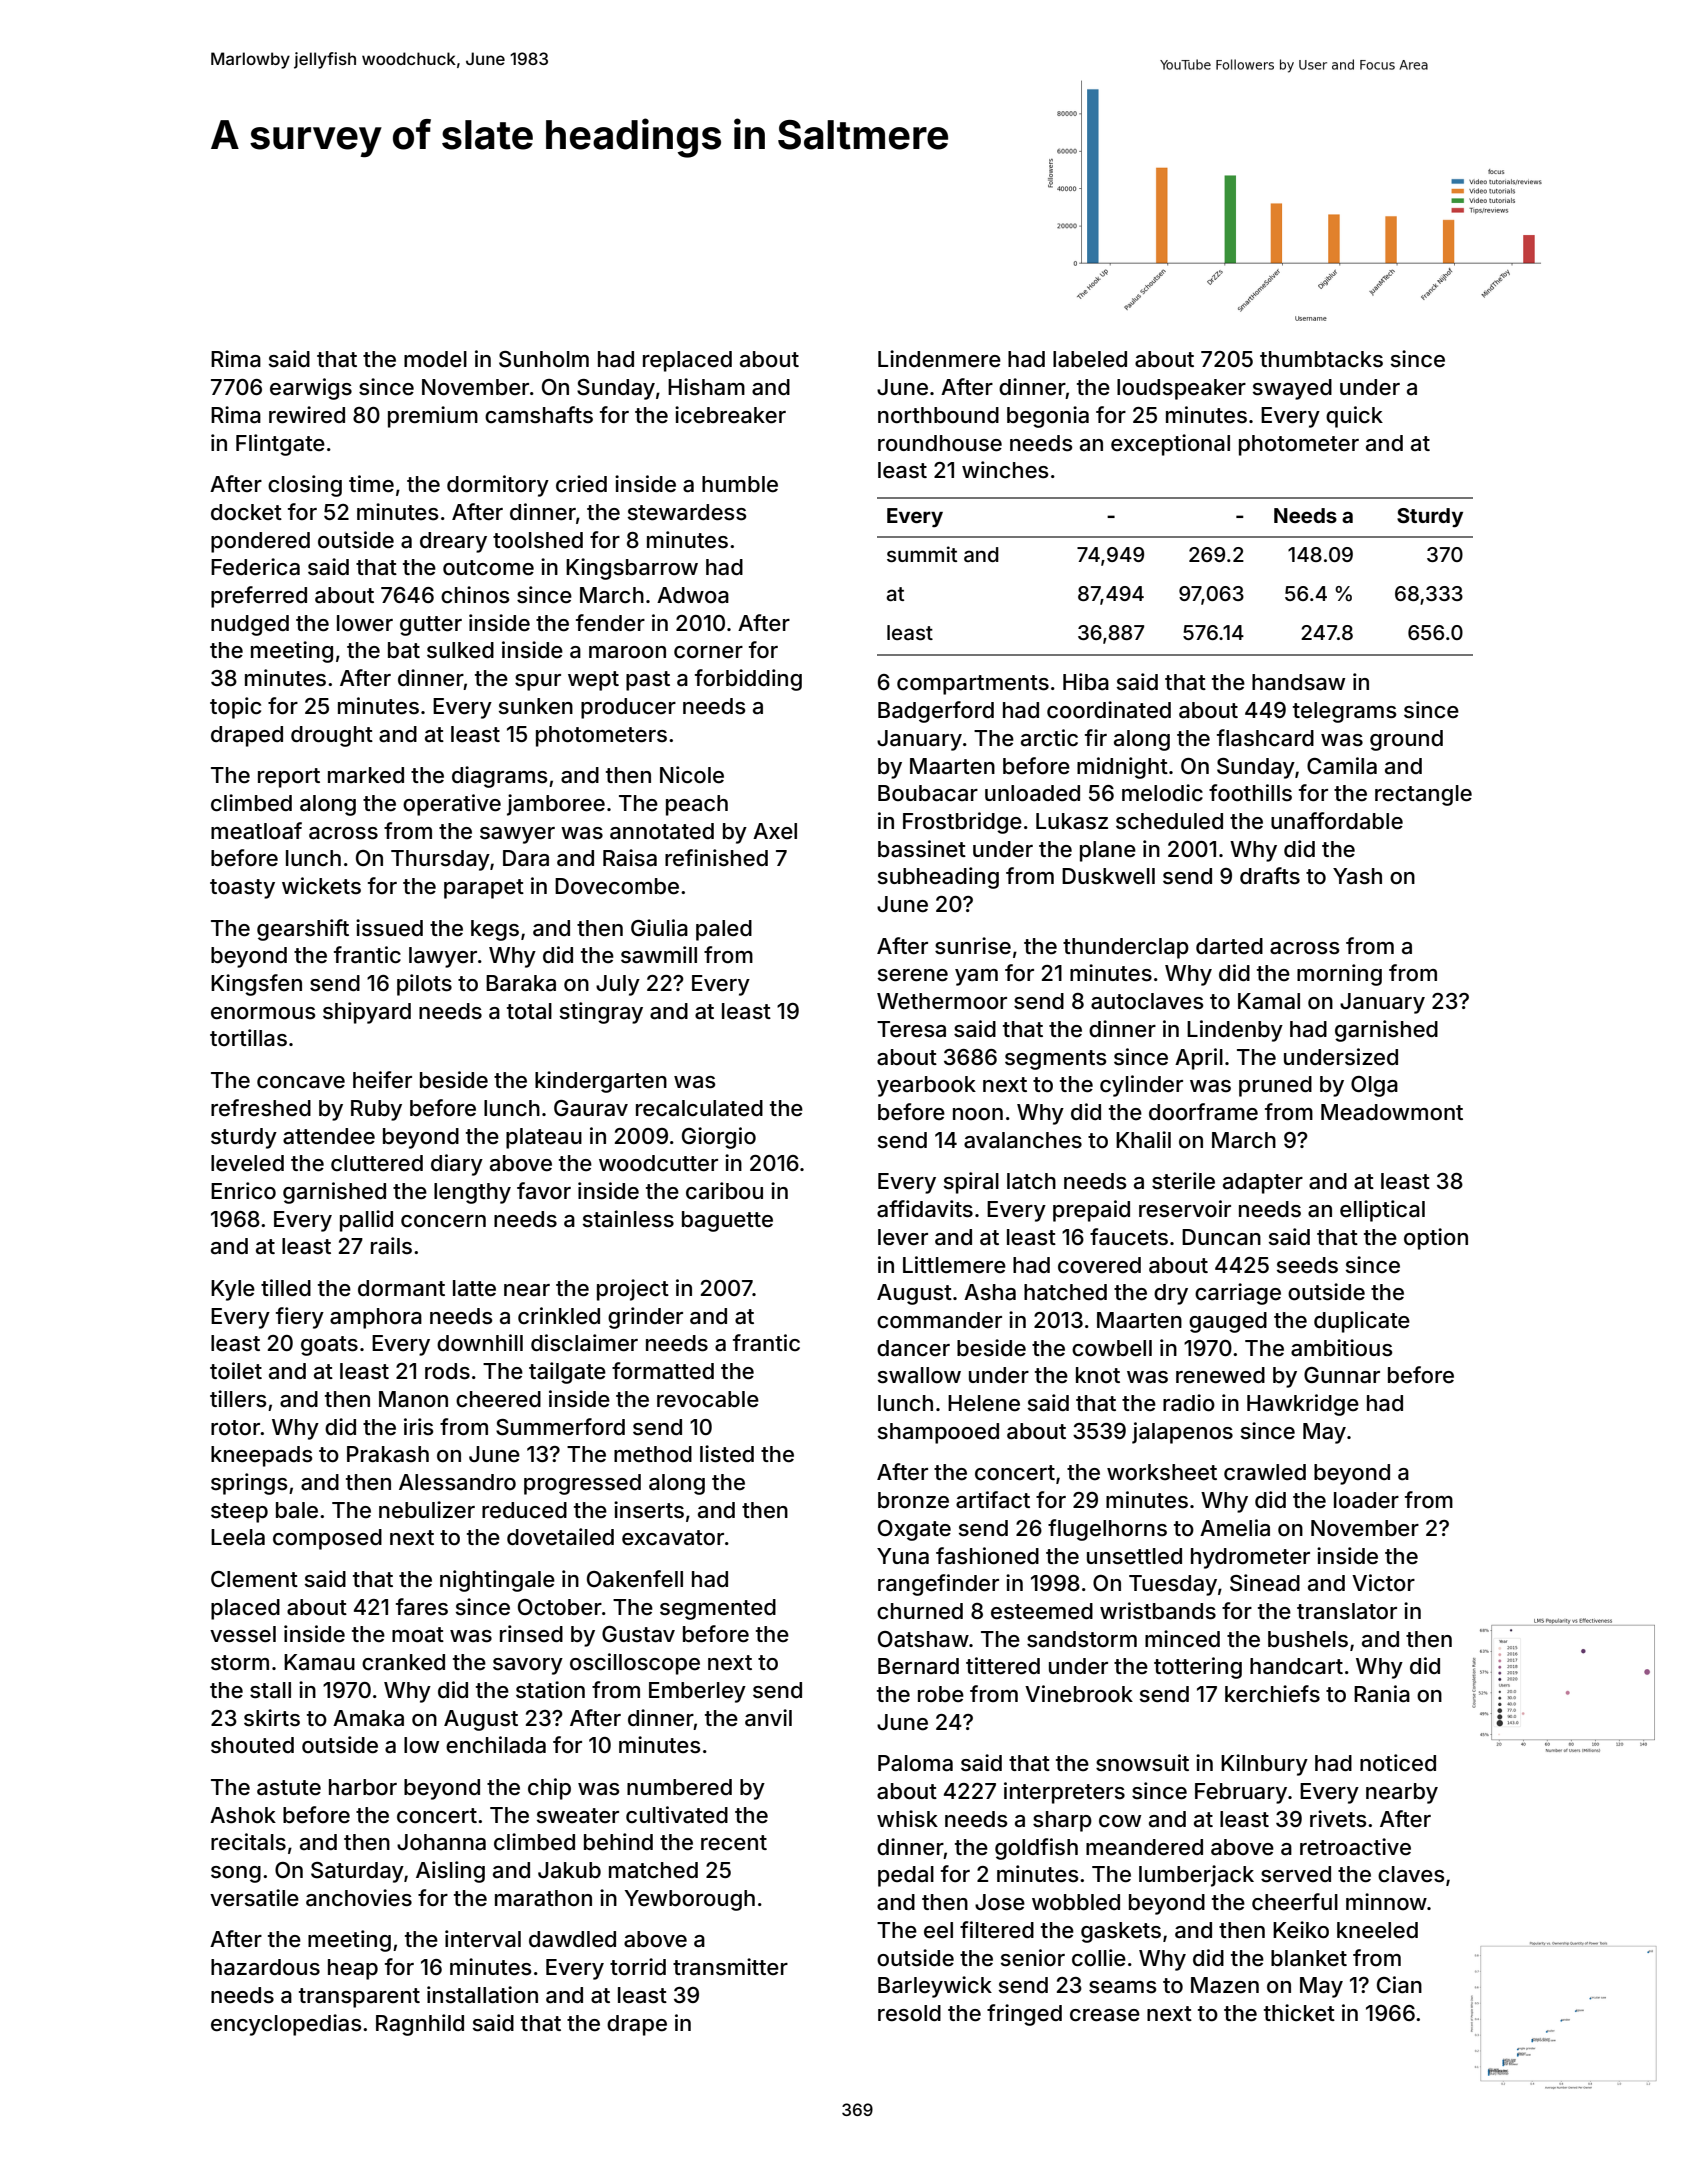 This document has height=2178, width=1683. What do you see at coordinates (911, 1029) in the document?
I see `Teresa` at bounding box center [911, 1029].
